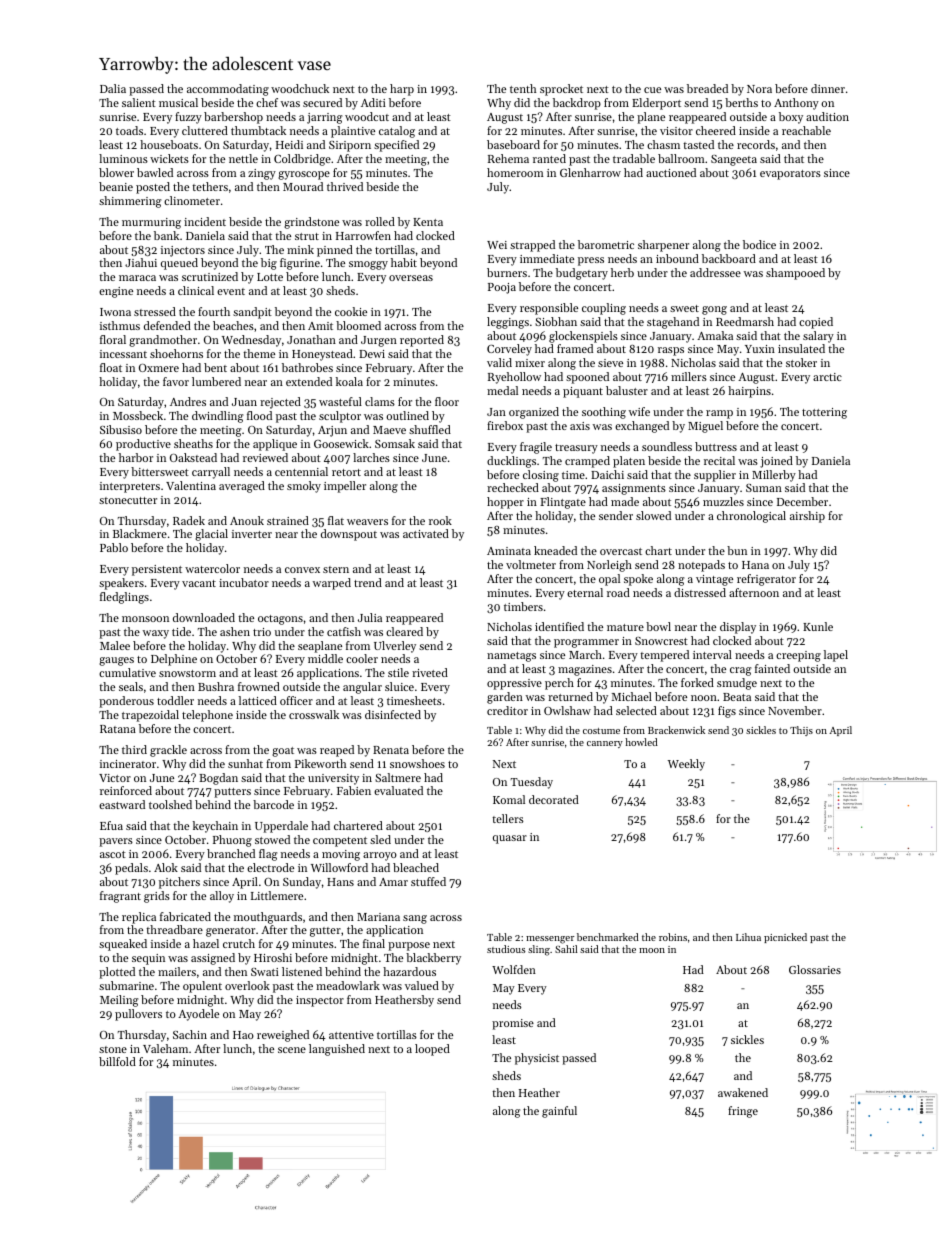 This page has height=1233, width=952. Describe the element at coordinates (618, 592) in the page. I see `road` at that location.
